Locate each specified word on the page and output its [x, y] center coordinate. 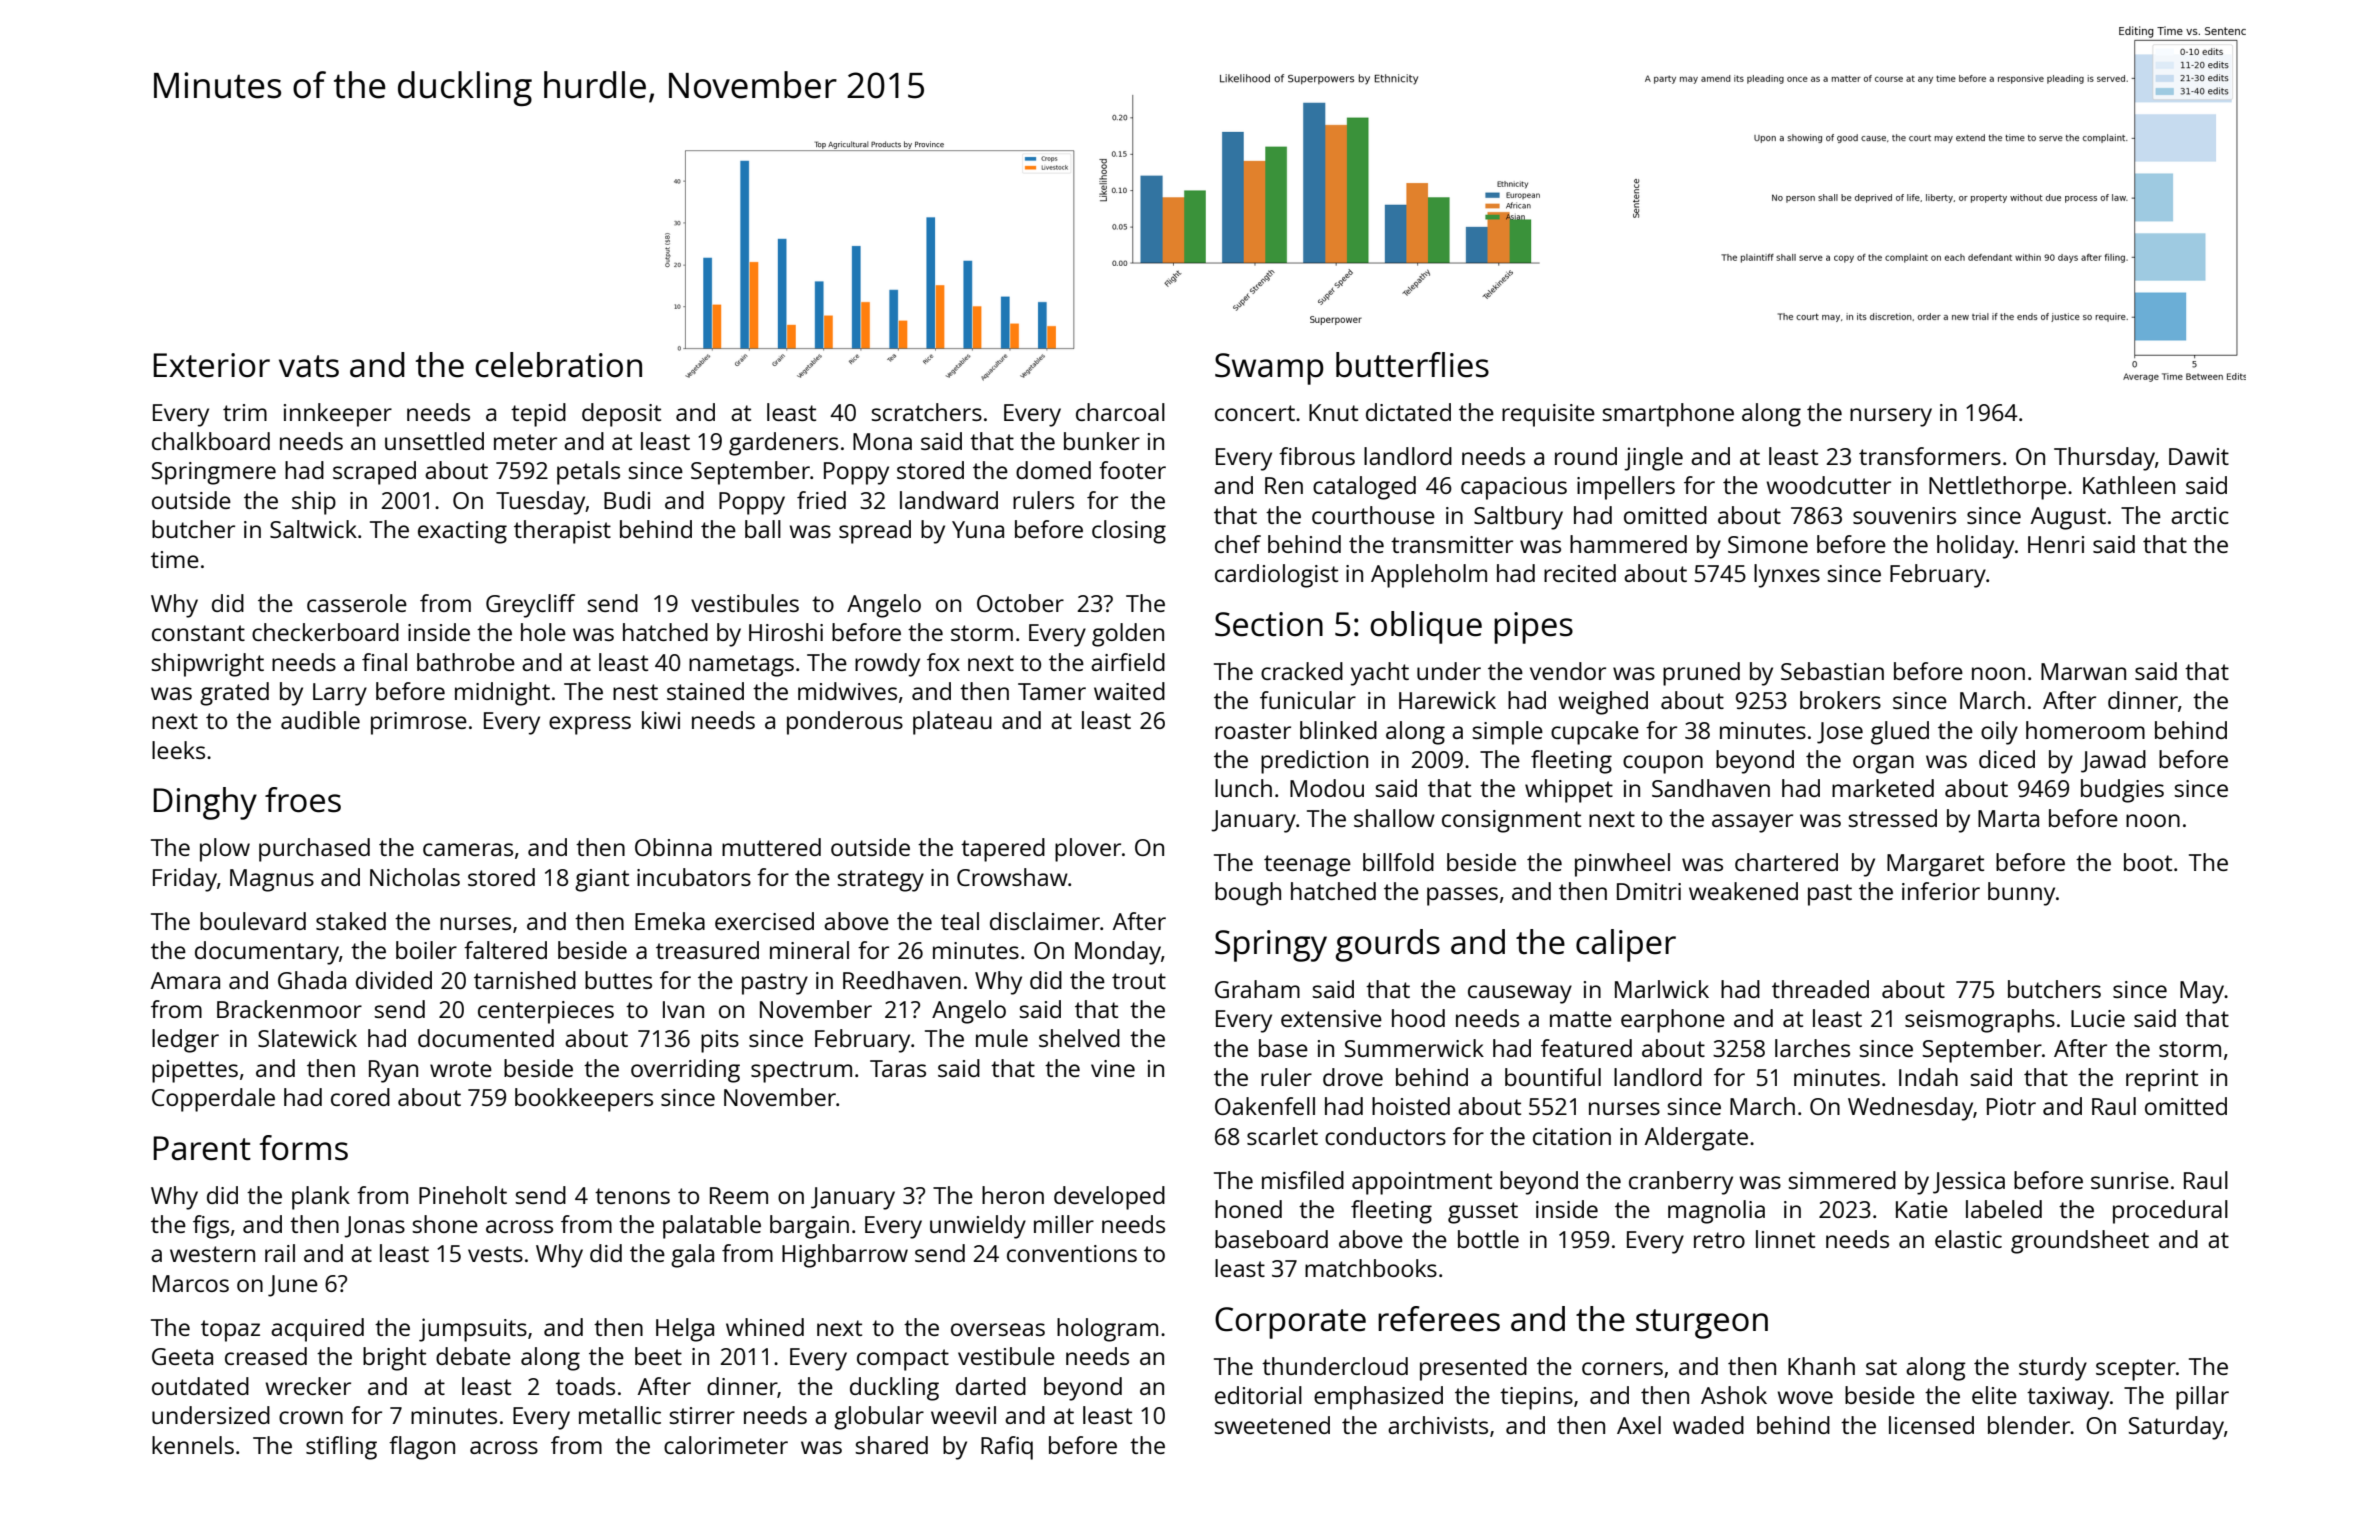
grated [234, 694]
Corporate [1290, 1323]
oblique [1426, 627]
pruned [1701, 674]
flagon [422, 1448]
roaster [1253, 731]
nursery [1891, 417]
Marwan [2083, 671]
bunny [2021, 894]
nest [635, 692]
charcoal [1120, 412]
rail [280, 1253]
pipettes [195, 1071]
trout [1139, 981]
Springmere [214, 473]
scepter [2136, 1370]
